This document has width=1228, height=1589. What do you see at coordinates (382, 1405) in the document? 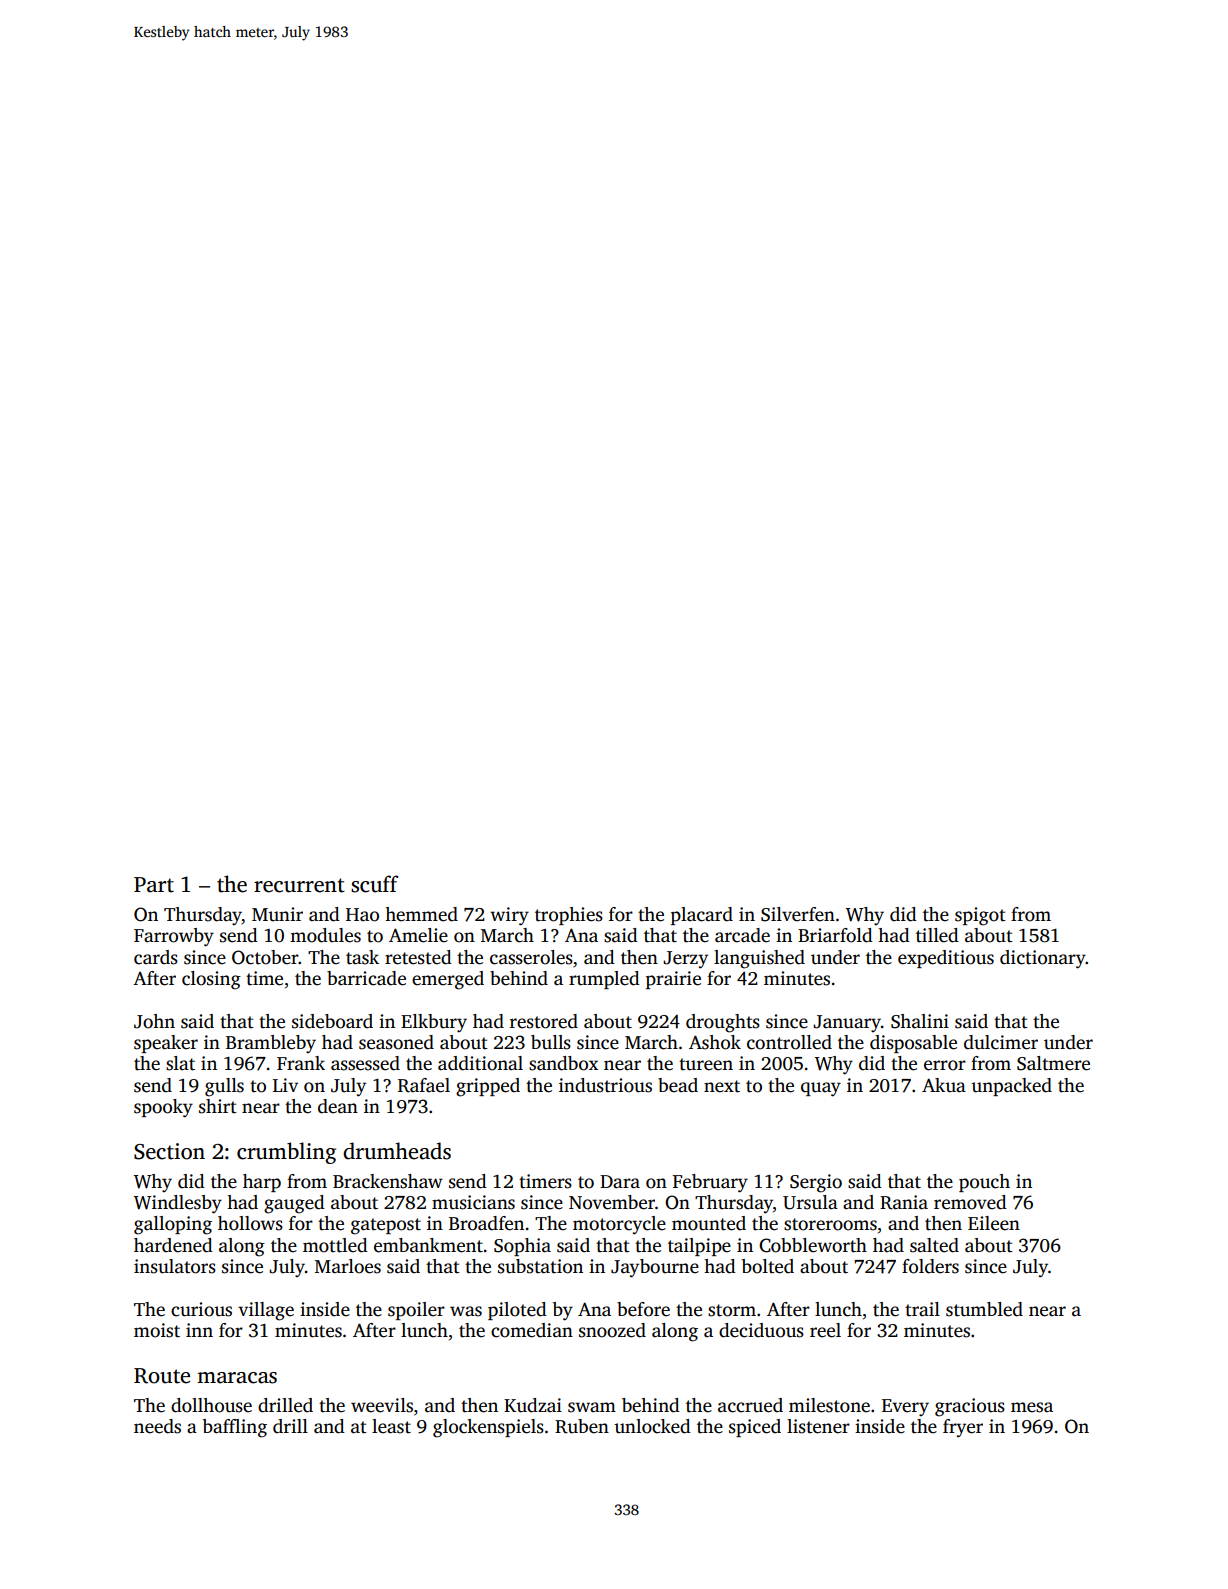
I see `weevils` at bounding box center [382, 1405].
